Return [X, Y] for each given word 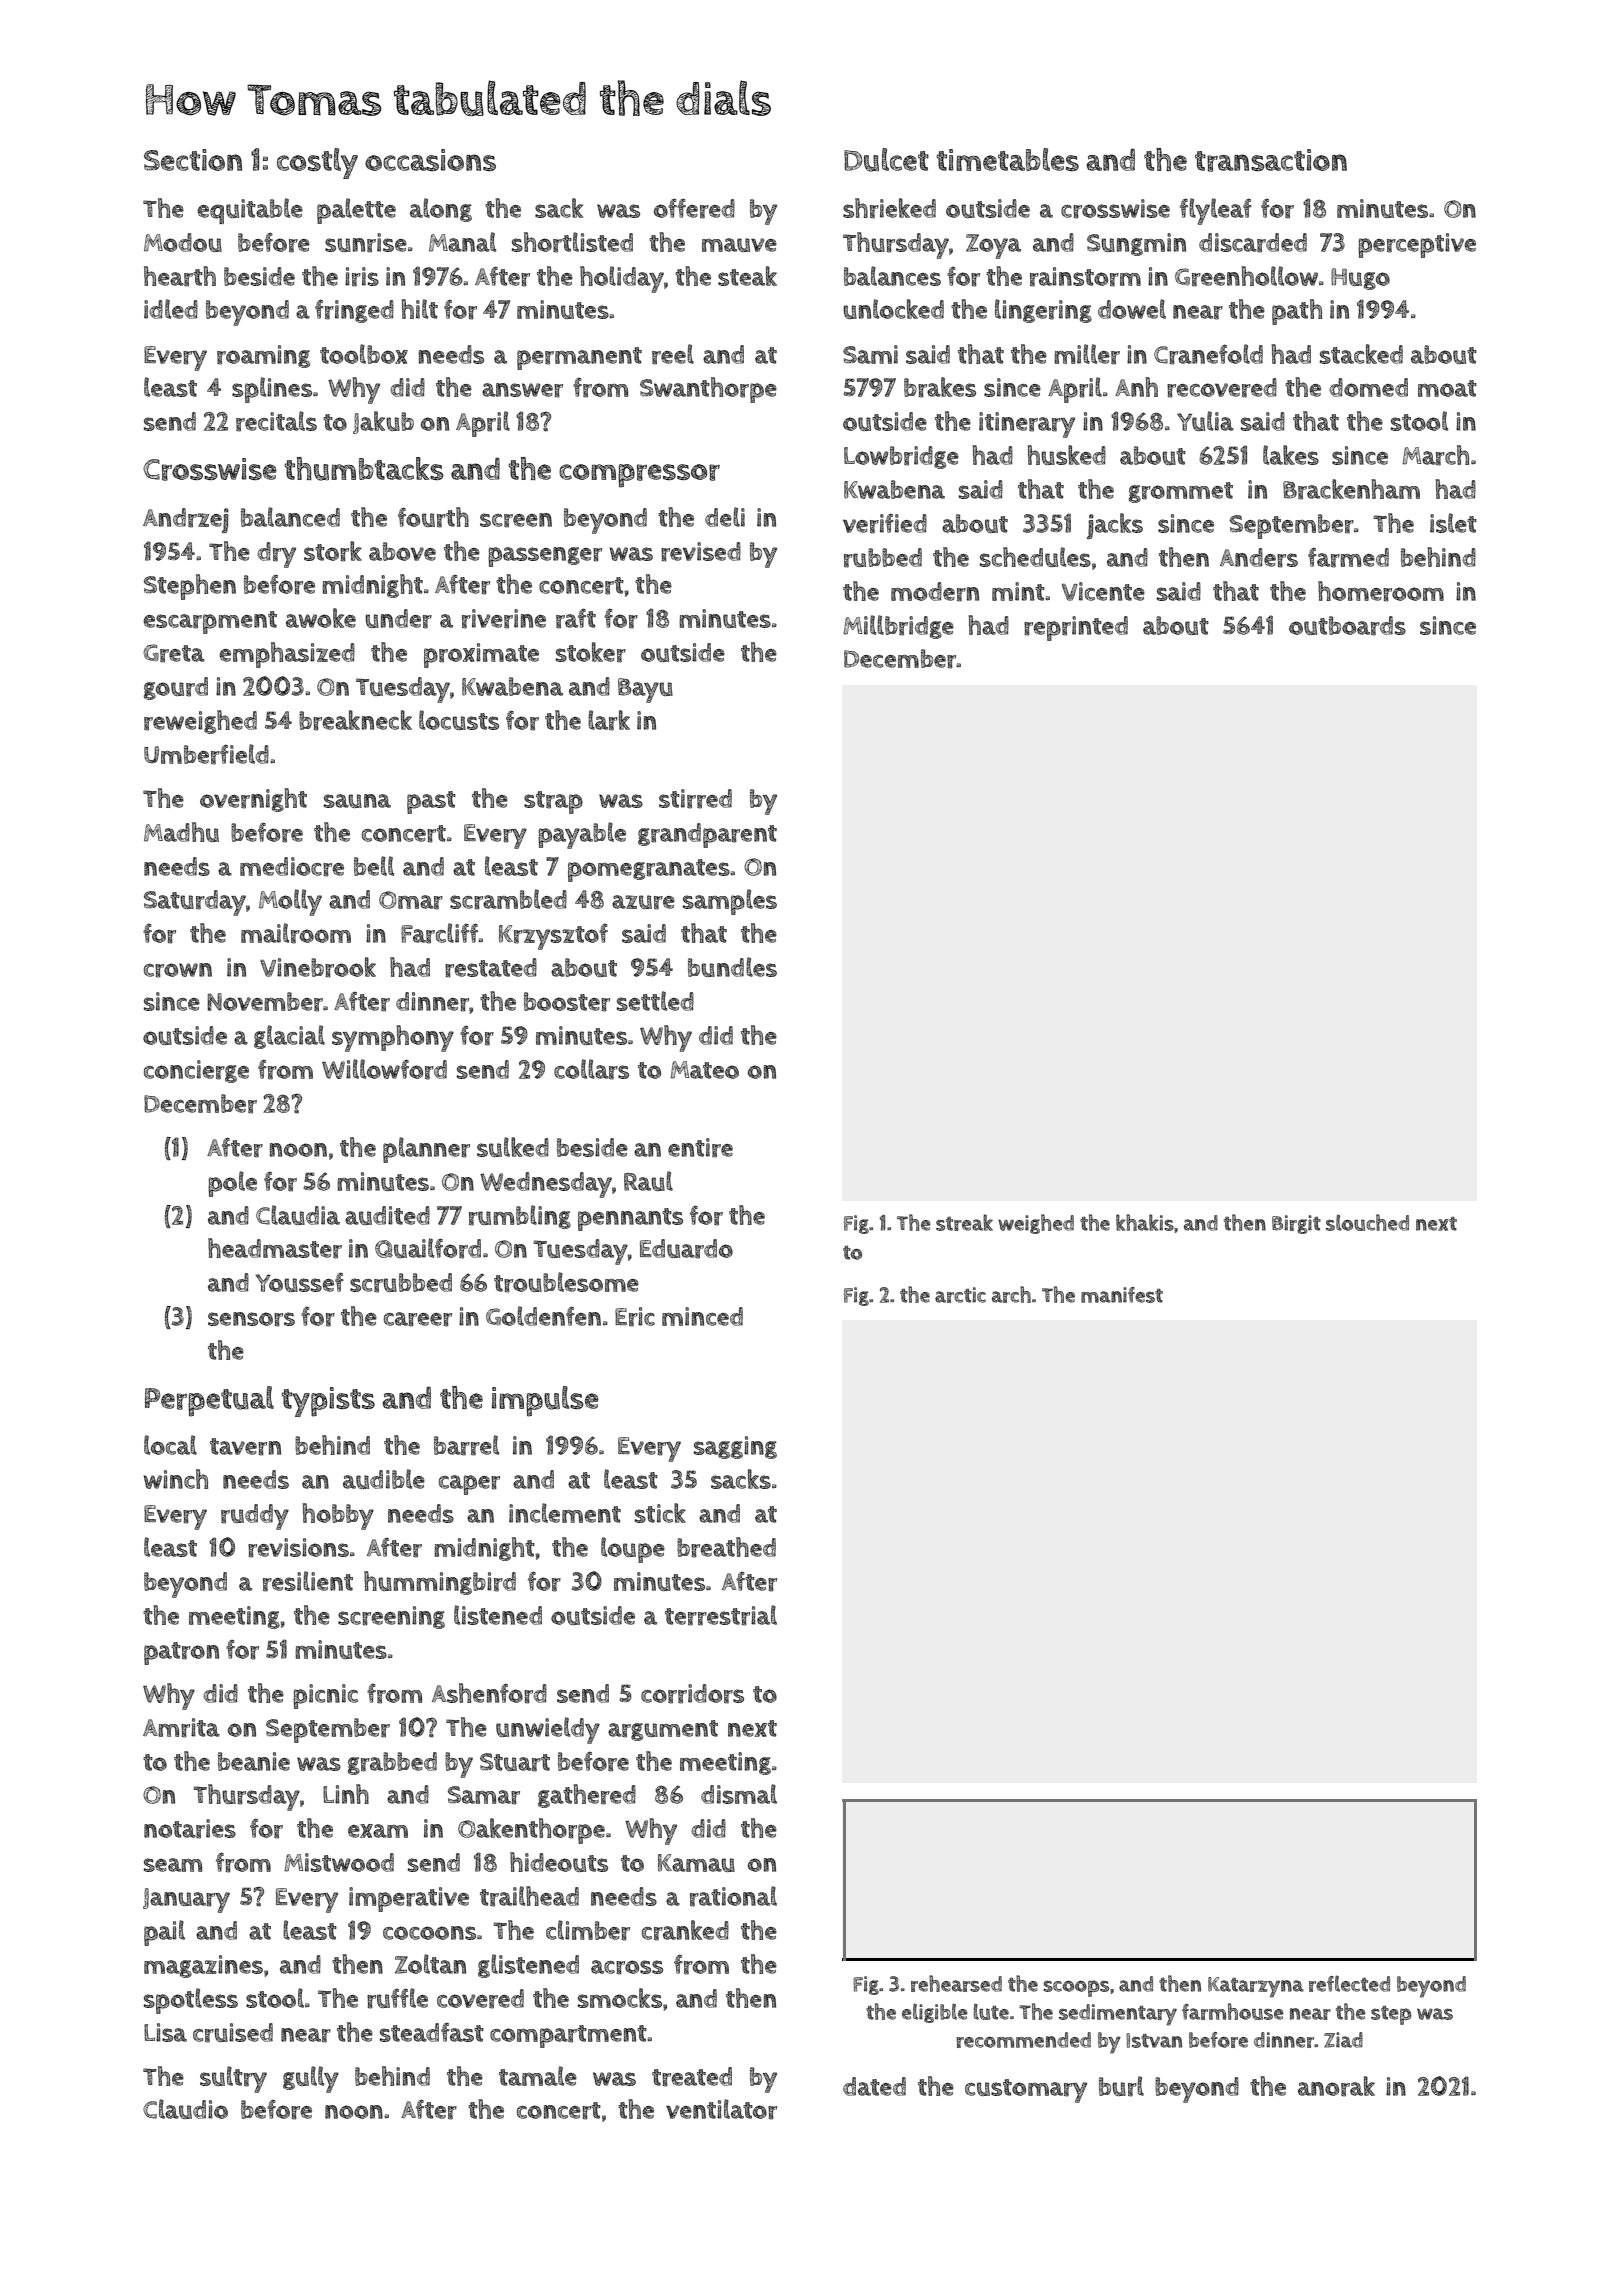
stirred [695, 799]
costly [317, 163]
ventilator [721, 2109]
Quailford [428, 1248]
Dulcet [886, 160]
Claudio [185, 2109]
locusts [459, 720]
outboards [1347, 626]
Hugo [1360, 279]
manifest [1122, 1295]
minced [702, 1316]
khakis [1145, 1222]
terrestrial [721, 1615]
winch [176, 1479]
